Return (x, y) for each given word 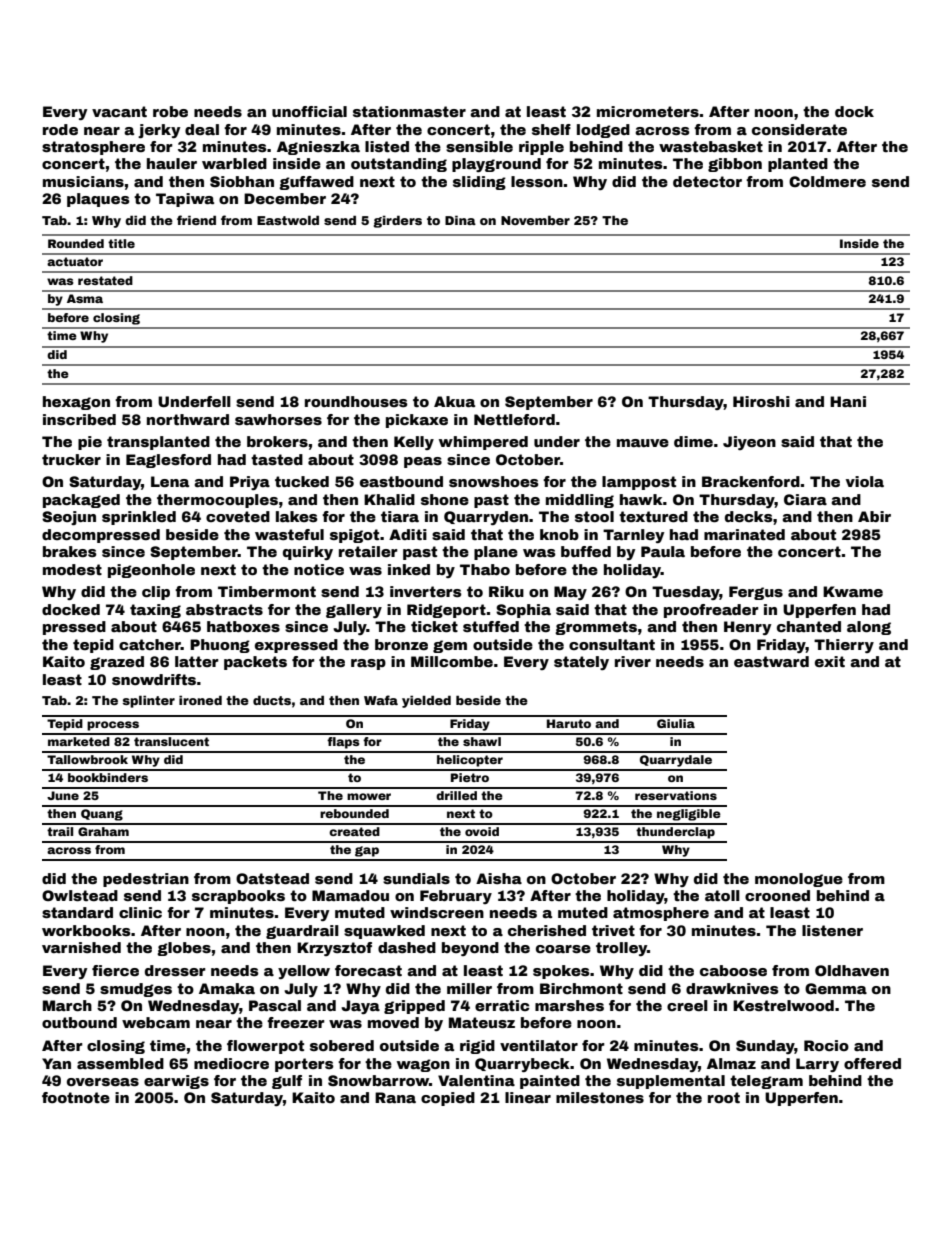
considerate (799, 129)
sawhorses (278, 419)
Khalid (389, 499)
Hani (848, 401)
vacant (119, 111)
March (67, 1005)
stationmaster (409, 111)
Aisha (499, 878)
